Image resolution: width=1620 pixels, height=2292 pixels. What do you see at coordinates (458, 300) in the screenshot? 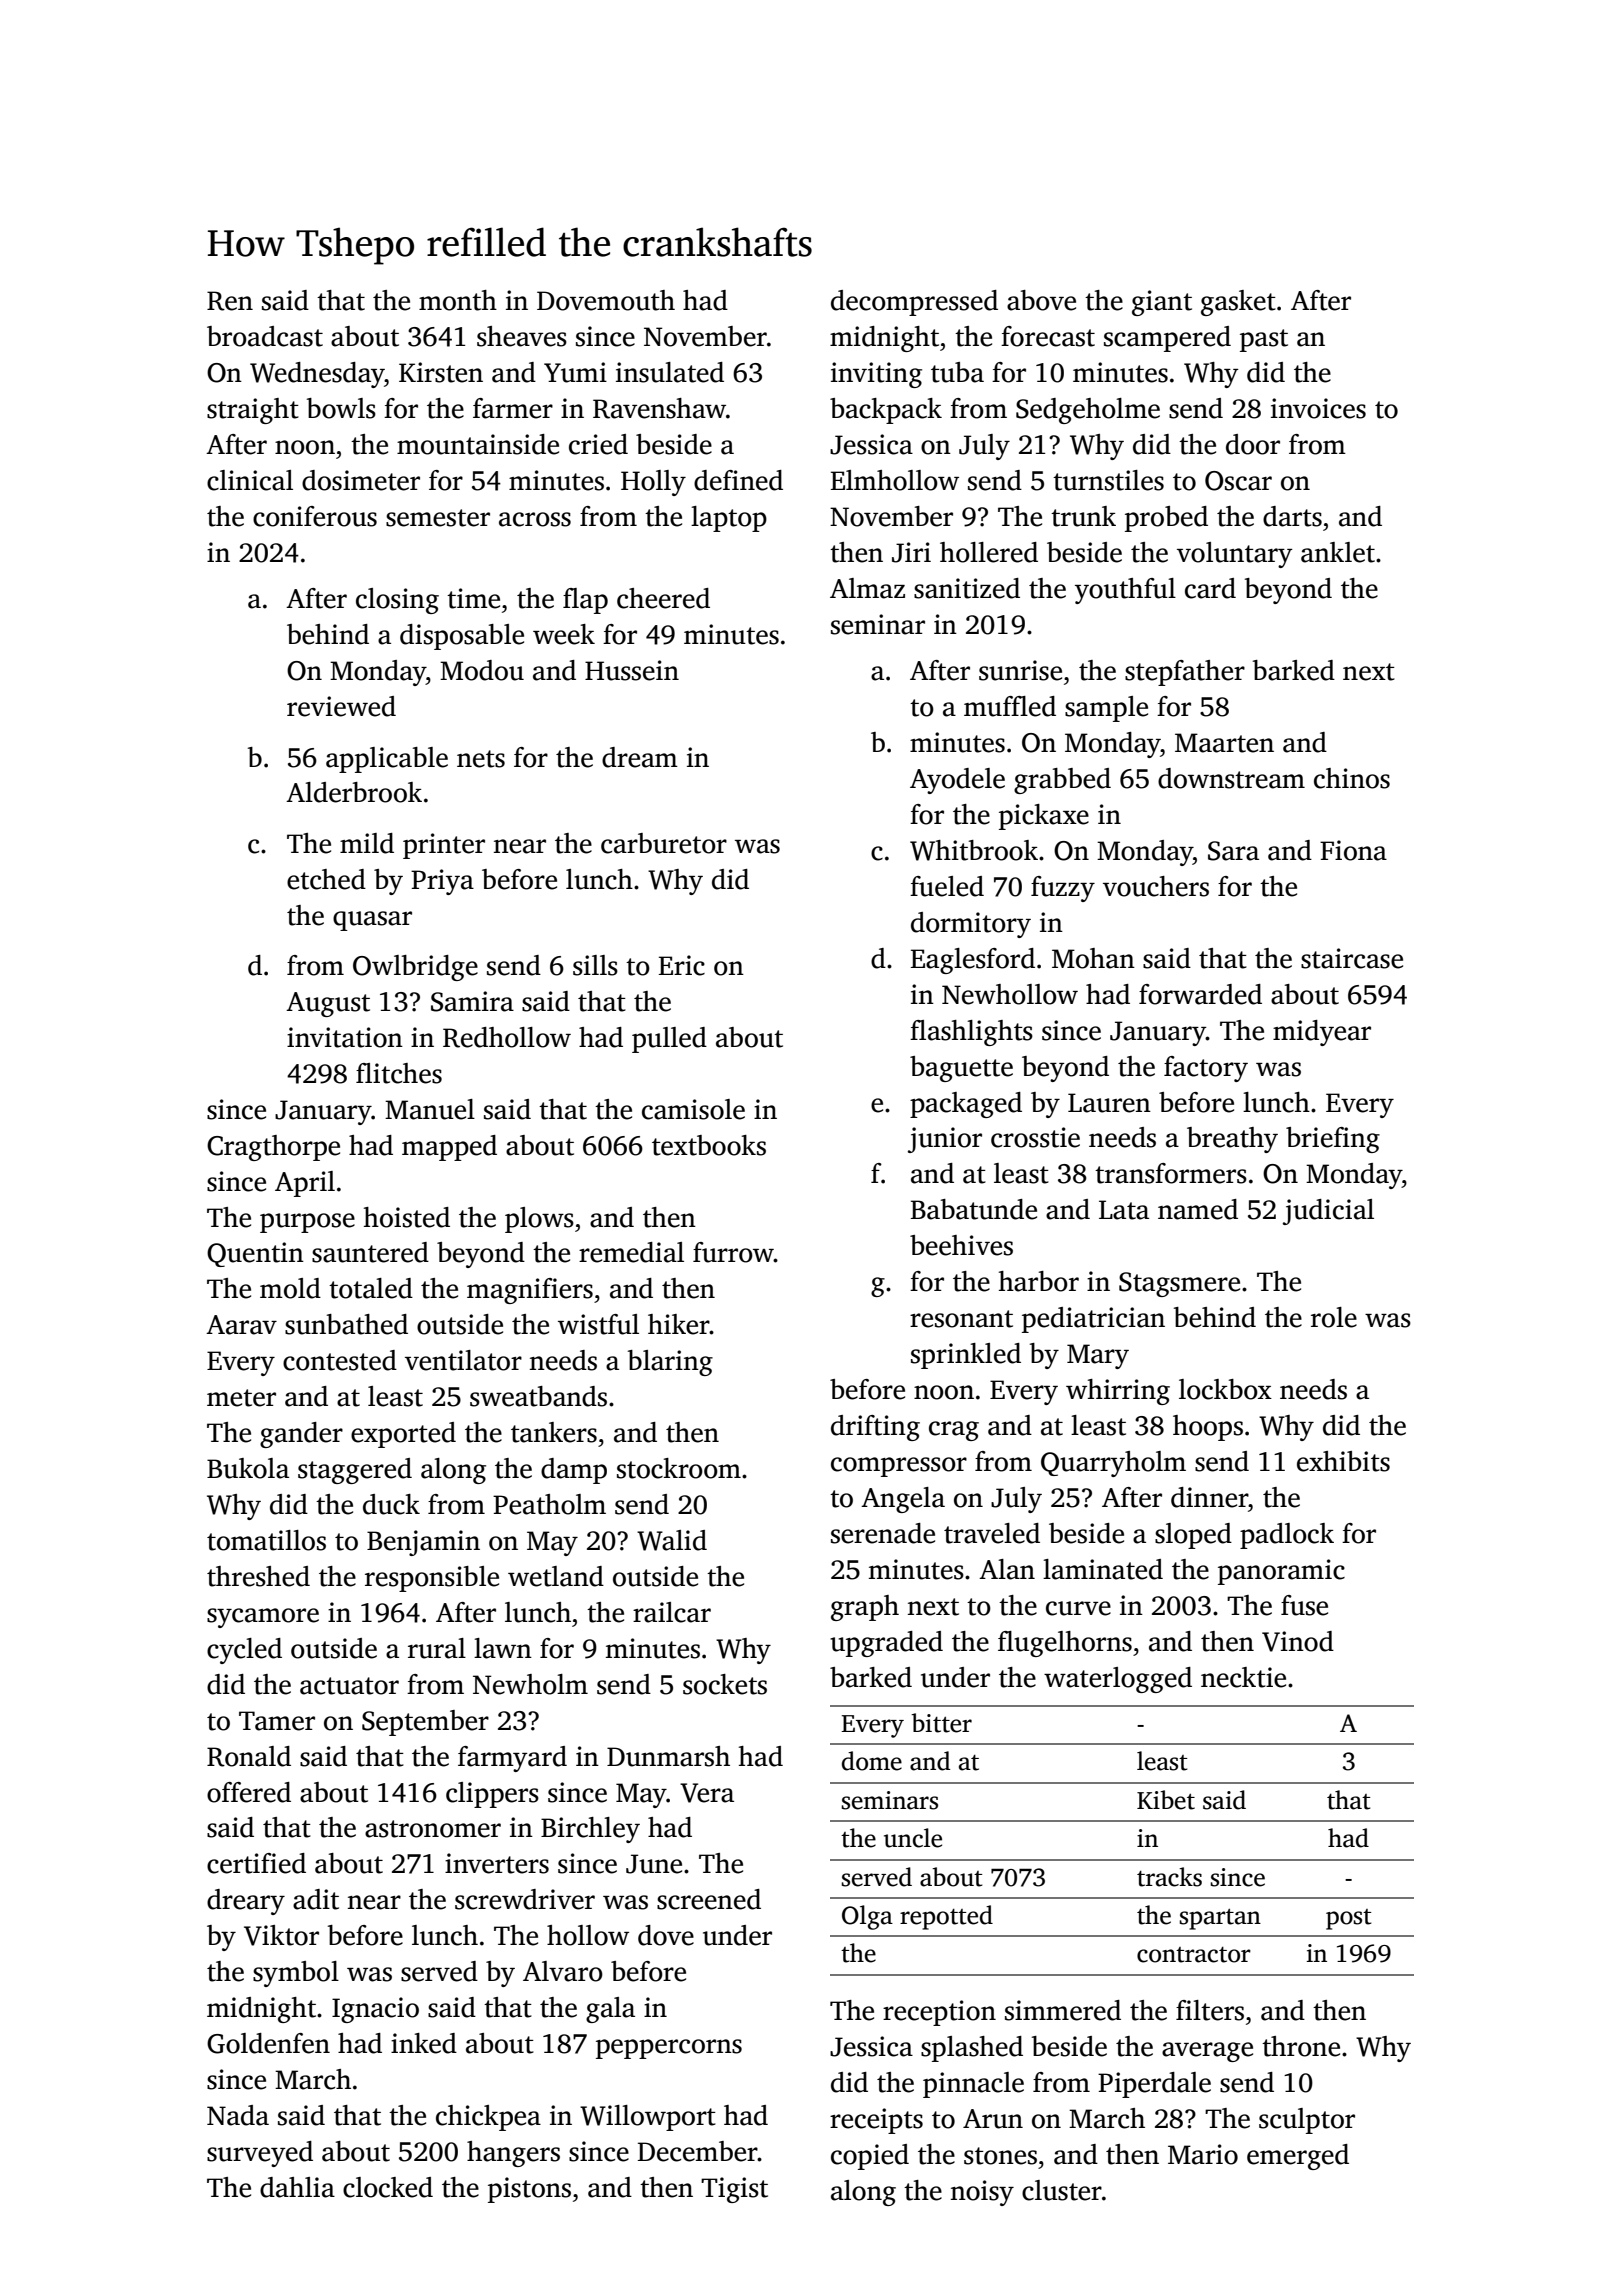
I see `month` at bounding box center [458, 300].
